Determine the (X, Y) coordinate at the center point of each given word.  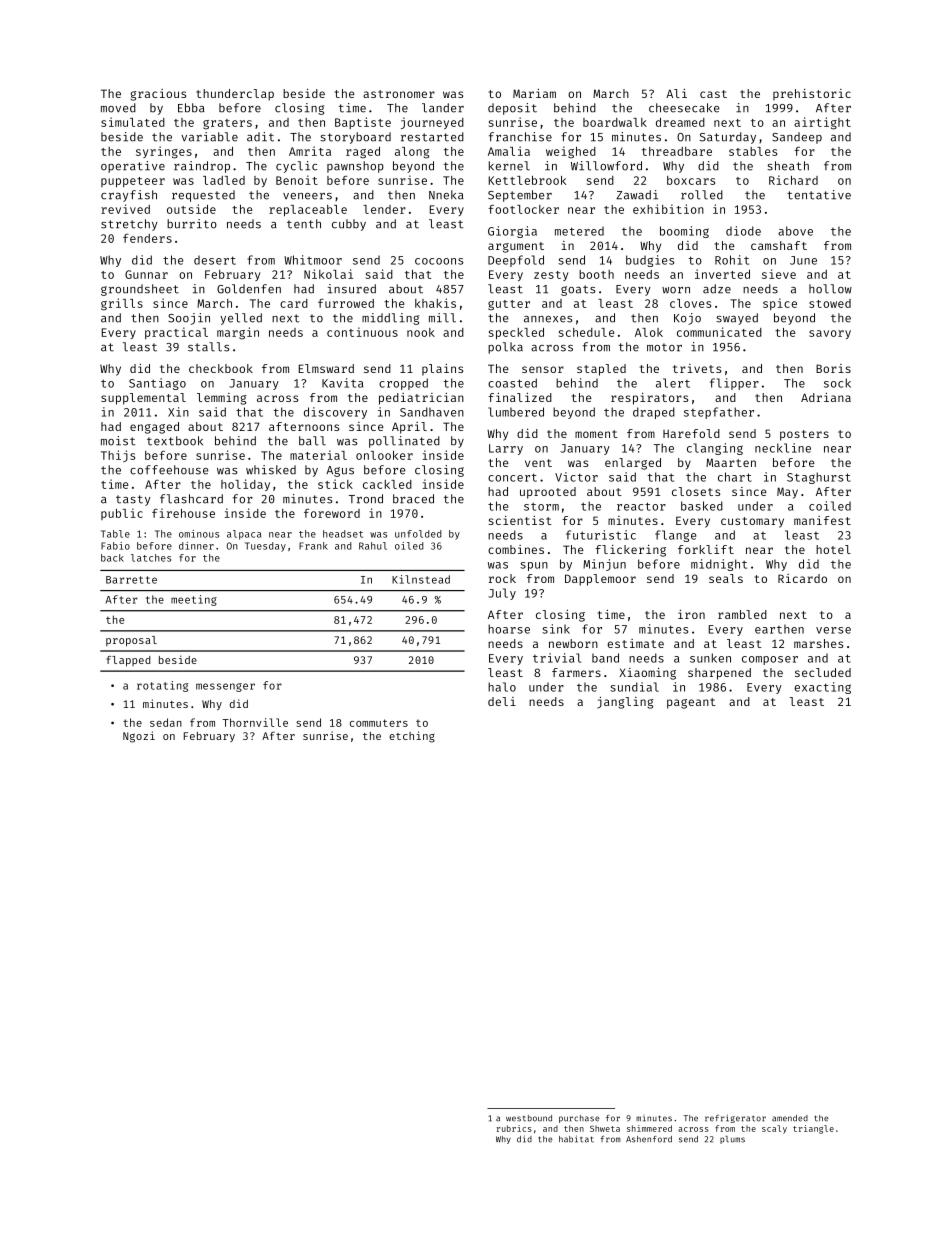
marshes (818, 643)
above (795, 231)
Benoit (297, 180)
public (122, 514)
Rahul (373, 546)
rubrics (514, 1128)
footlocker (523, 209)
